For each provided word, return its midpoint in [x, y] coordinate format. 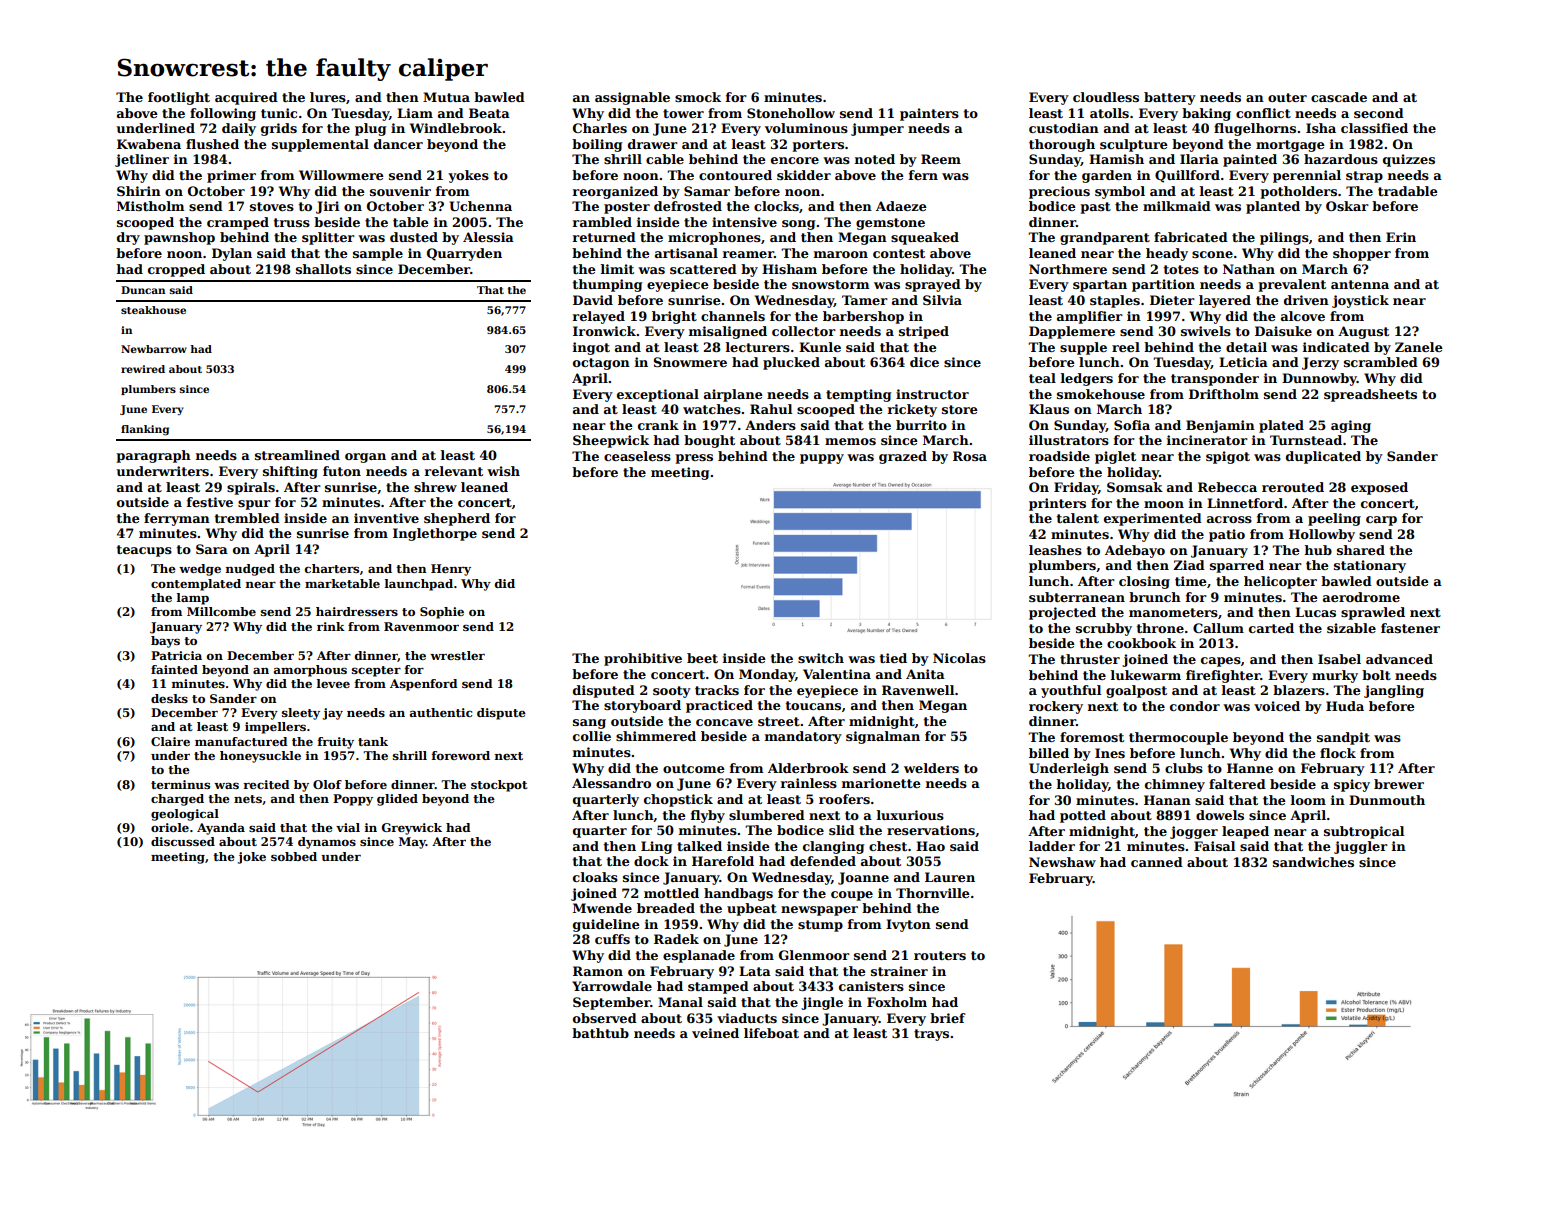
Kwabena [149, 144]
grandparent [1105, 238]
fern [923, 175]
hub [1318, 550]
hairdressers [357, 611]
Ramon [598, 971]
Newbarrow [154, 349]
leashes [1055, 550]
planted [1273, 207]
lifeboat [771, 1033]
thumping [607, 285]
